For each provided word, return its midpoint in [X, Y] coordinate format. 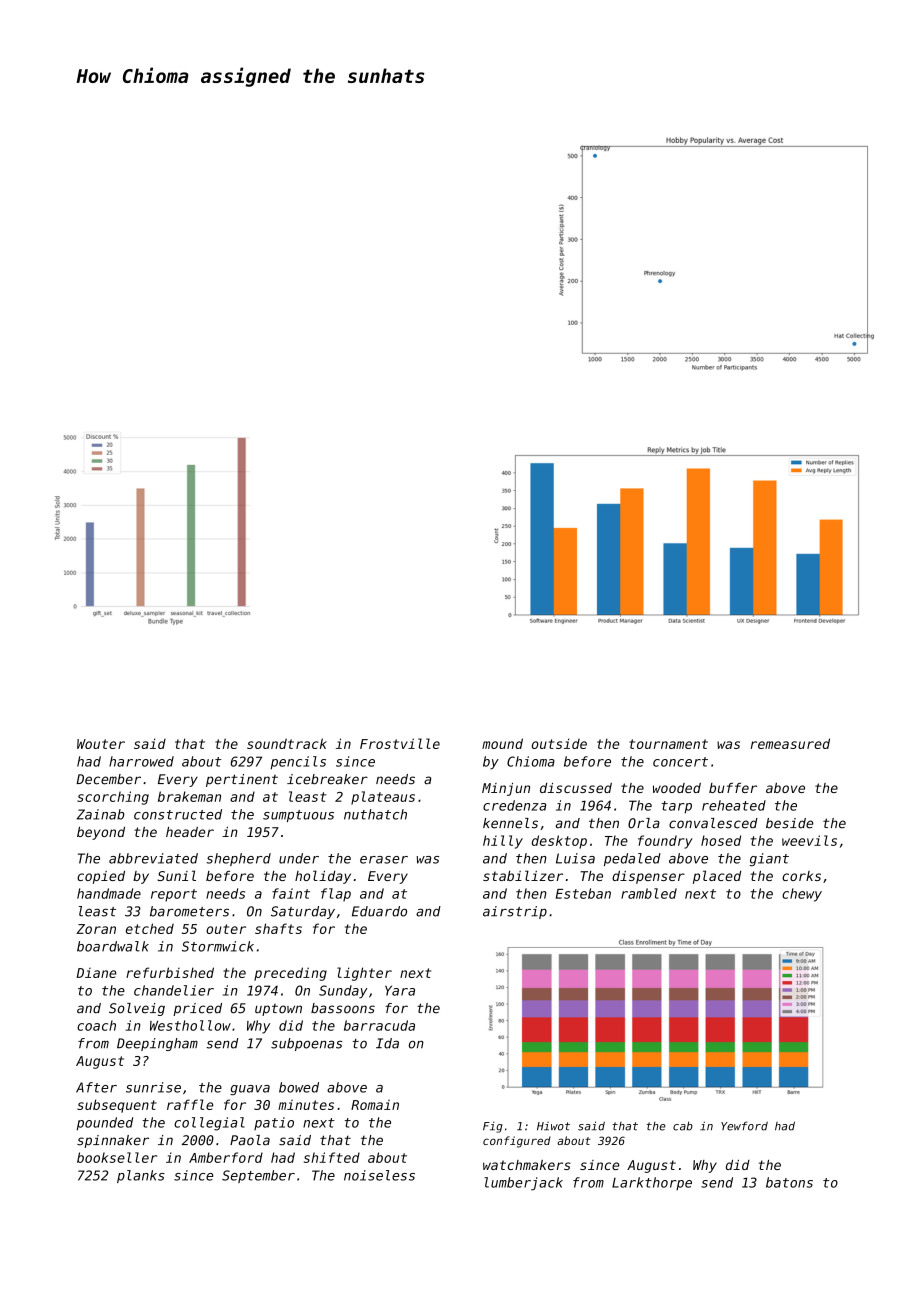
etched [150, 928]
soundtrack [287, 743]
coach [96, 1025]
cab [683, 1126]
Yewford [744, 1126]
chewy [802, 895]
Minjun [506, 789]
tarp [677, 807]
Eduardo [379, 911]
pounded [105, 1124]
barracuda [379, 1025]
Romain [375, 1105]
